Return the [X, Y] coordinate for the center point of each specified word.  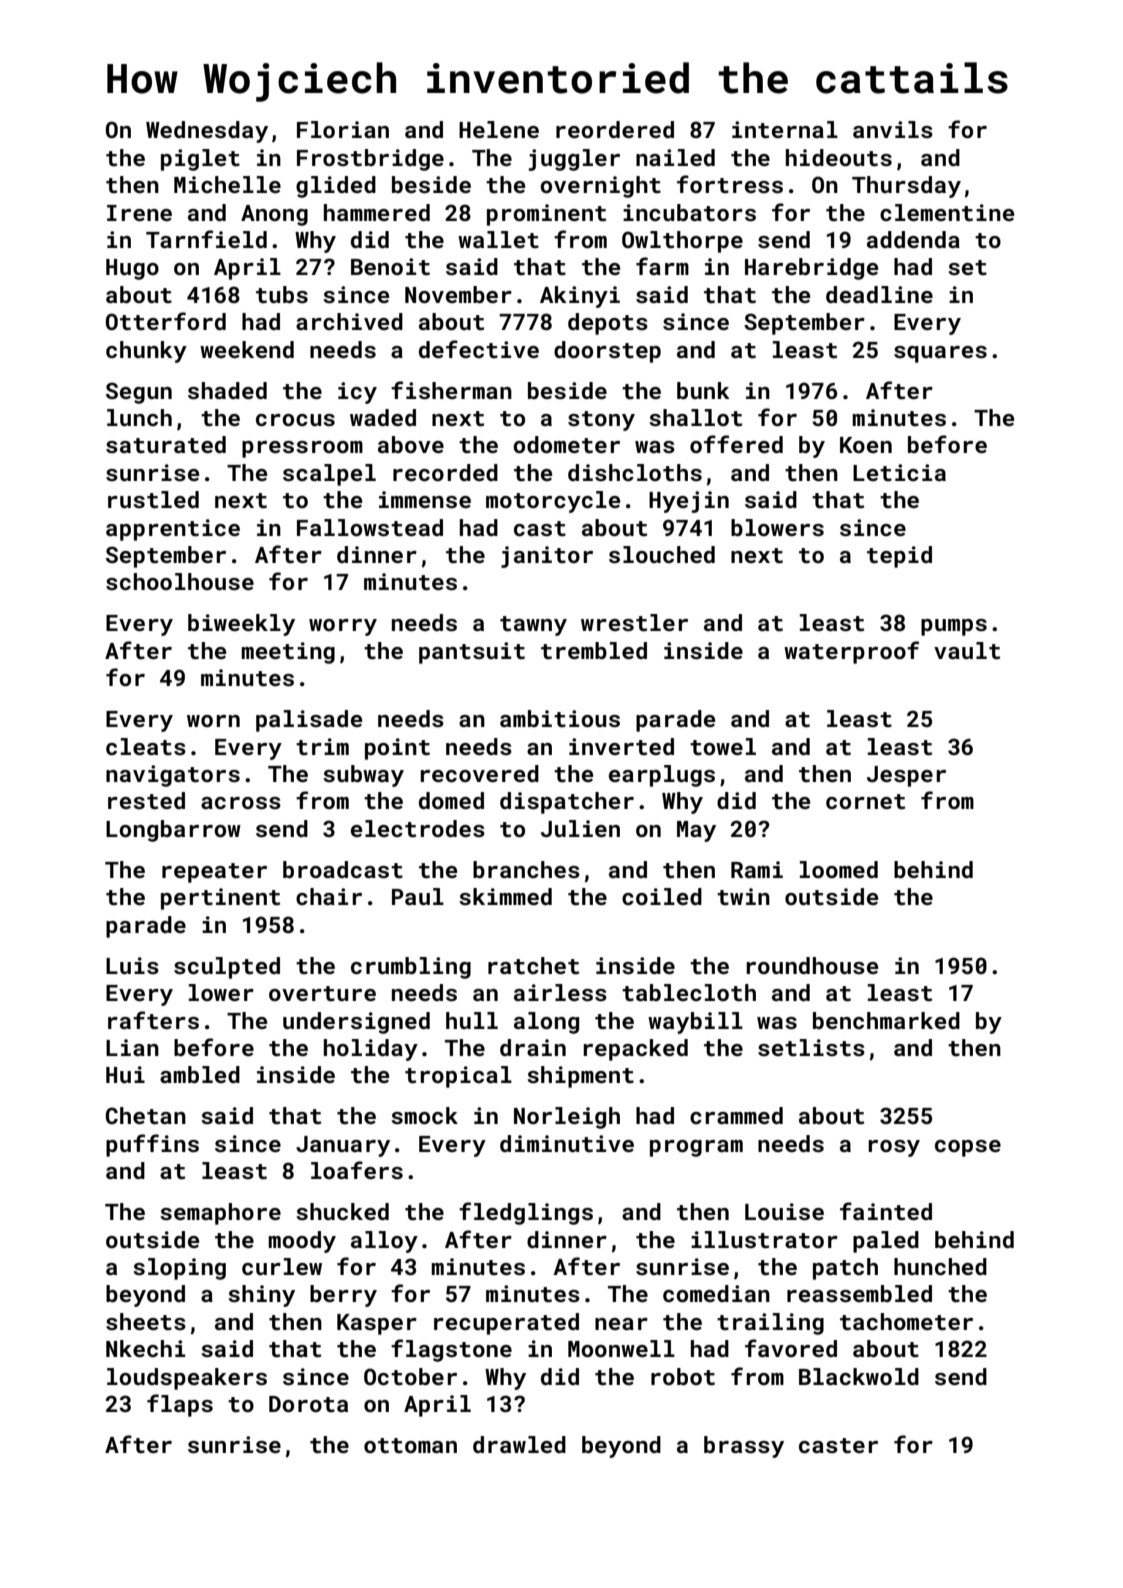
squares [940, 354]
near [621, 1324]
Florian [343, 129]
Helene [499, 129]
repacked [635, 1050]
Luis [132, 965]
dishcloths [635, 472]
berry [343, 1296]
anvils [893, 129]
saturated [166, 444]
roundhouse [812, 965]
